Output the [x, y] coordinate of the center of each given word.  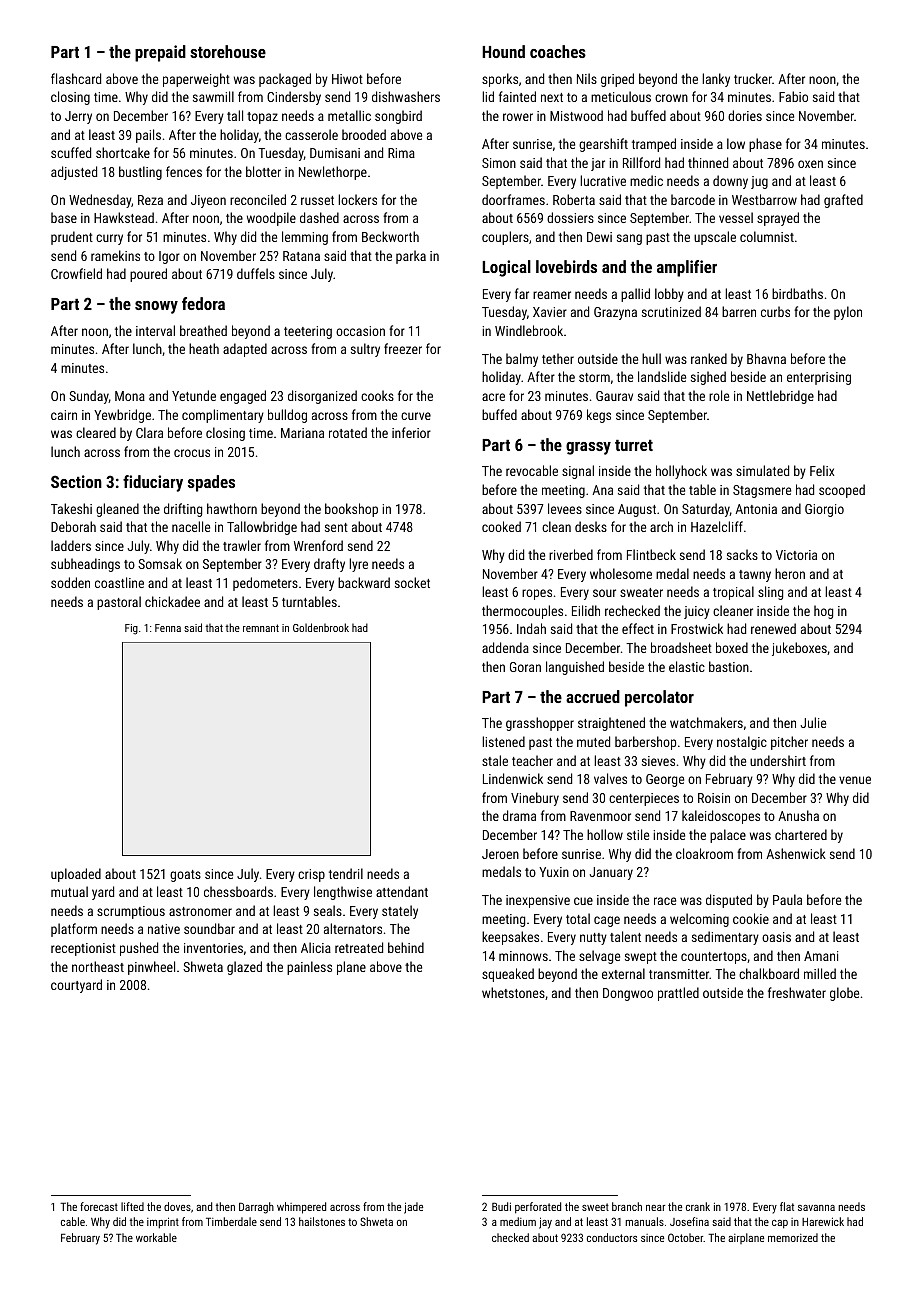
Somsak [160, 563]
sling [770, 593]
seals [328, 910]
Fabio [793, 96]
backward [364, 582]
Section [76, 481]
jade [413, 1208]
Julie [813, 722]
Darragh [256, 1208]
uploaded [76, 875]
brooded [364, 134]
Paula [787, 899]
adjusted [74, 173]
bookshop [351, 510]
